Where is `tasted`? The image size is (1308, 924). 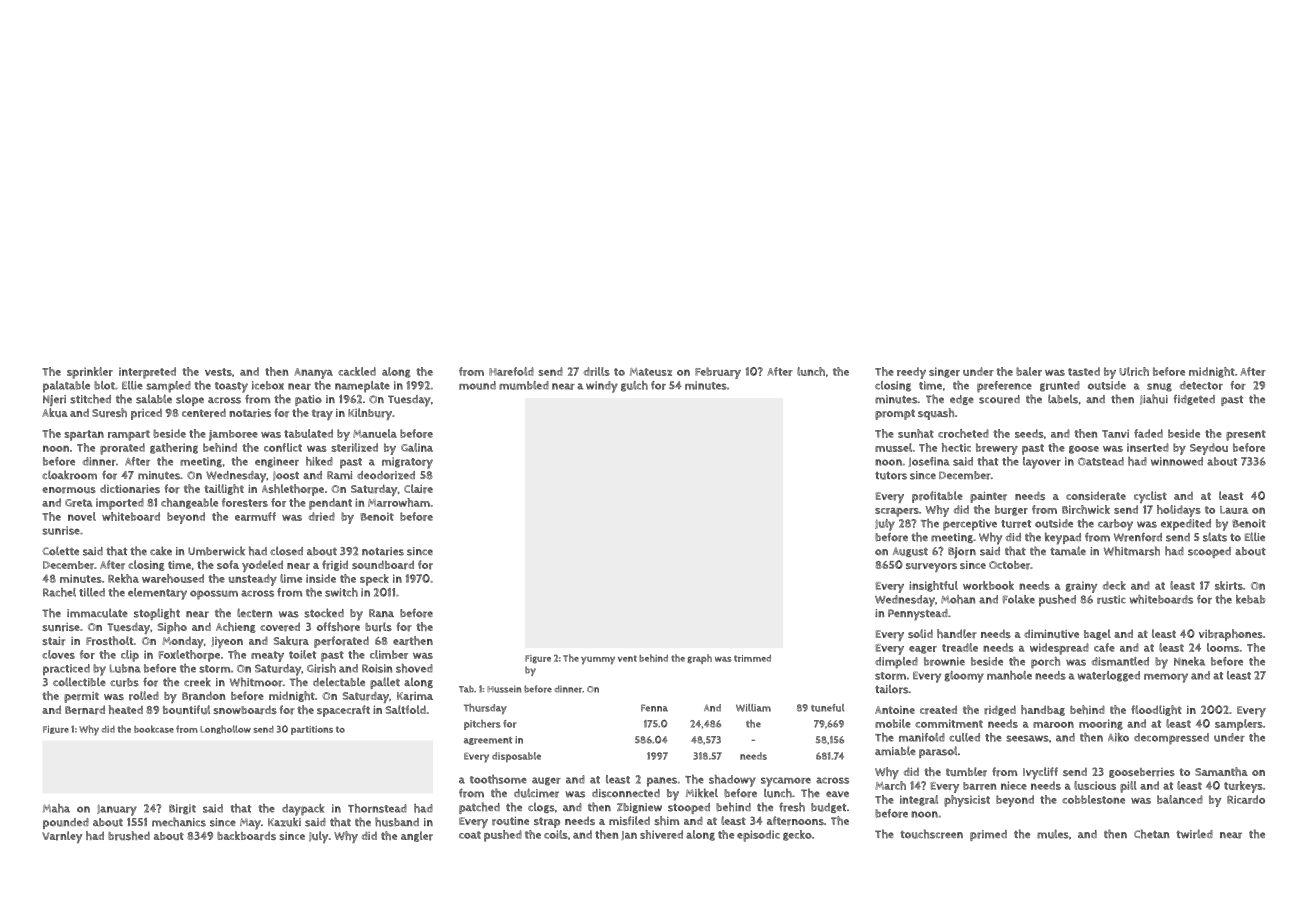 tasted is located at coordinates (1084, 371).
